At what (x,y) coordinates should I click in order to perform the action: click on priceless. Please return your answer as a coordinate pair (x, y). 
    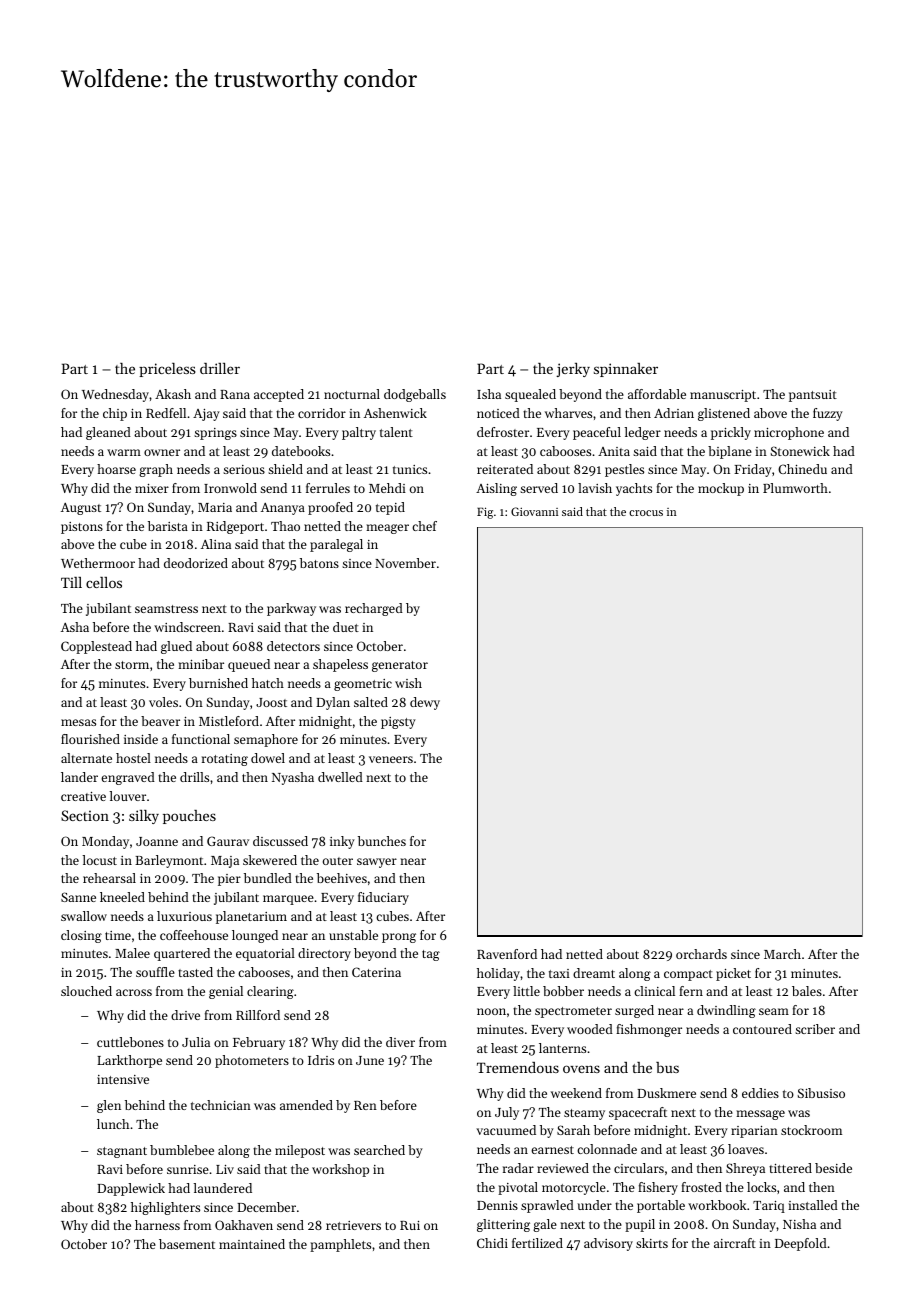
    Looking at the image, I should click on (167, 370).
